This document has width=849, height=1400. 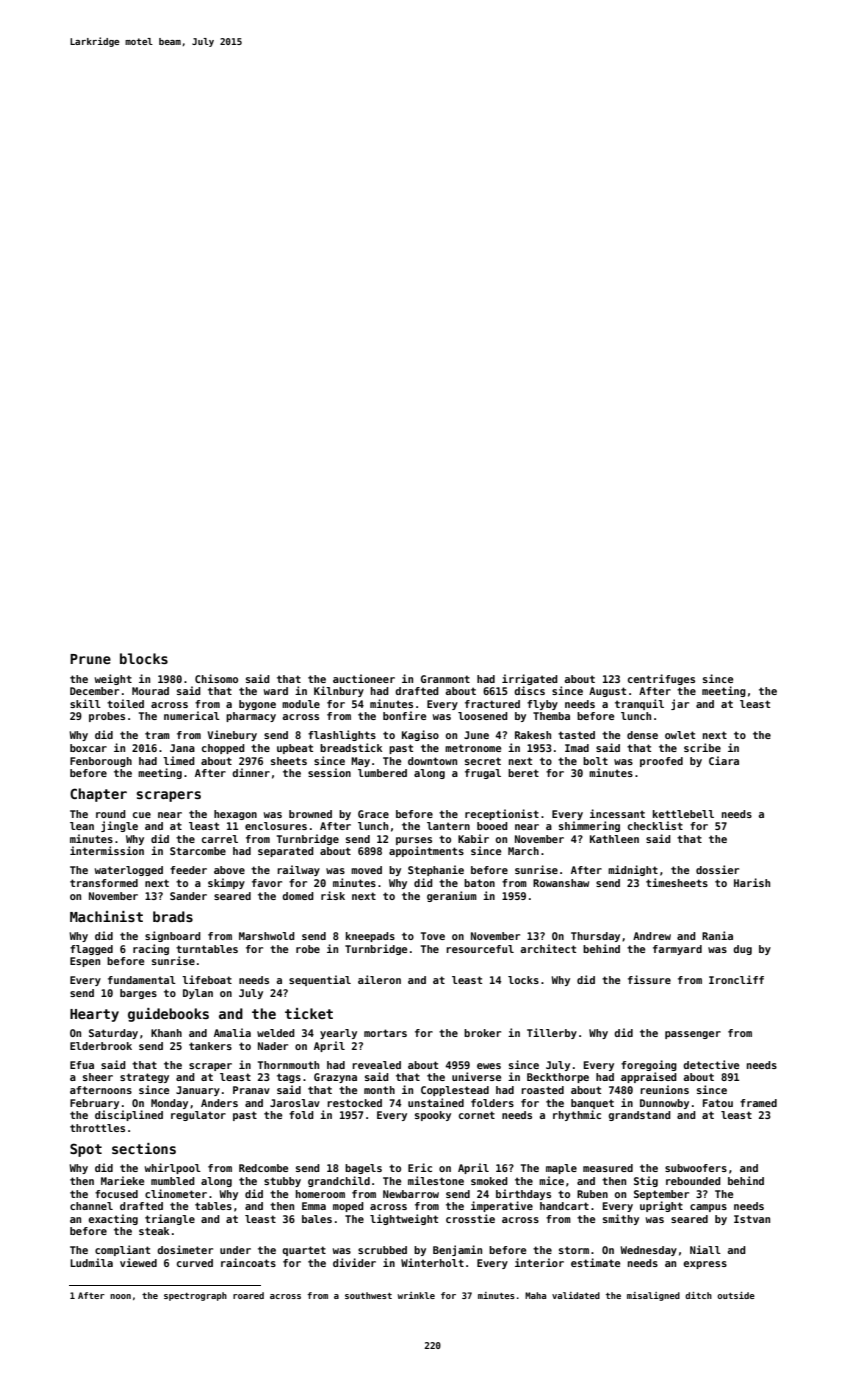 I want to click on appointments, so click(x=426, y=851).
